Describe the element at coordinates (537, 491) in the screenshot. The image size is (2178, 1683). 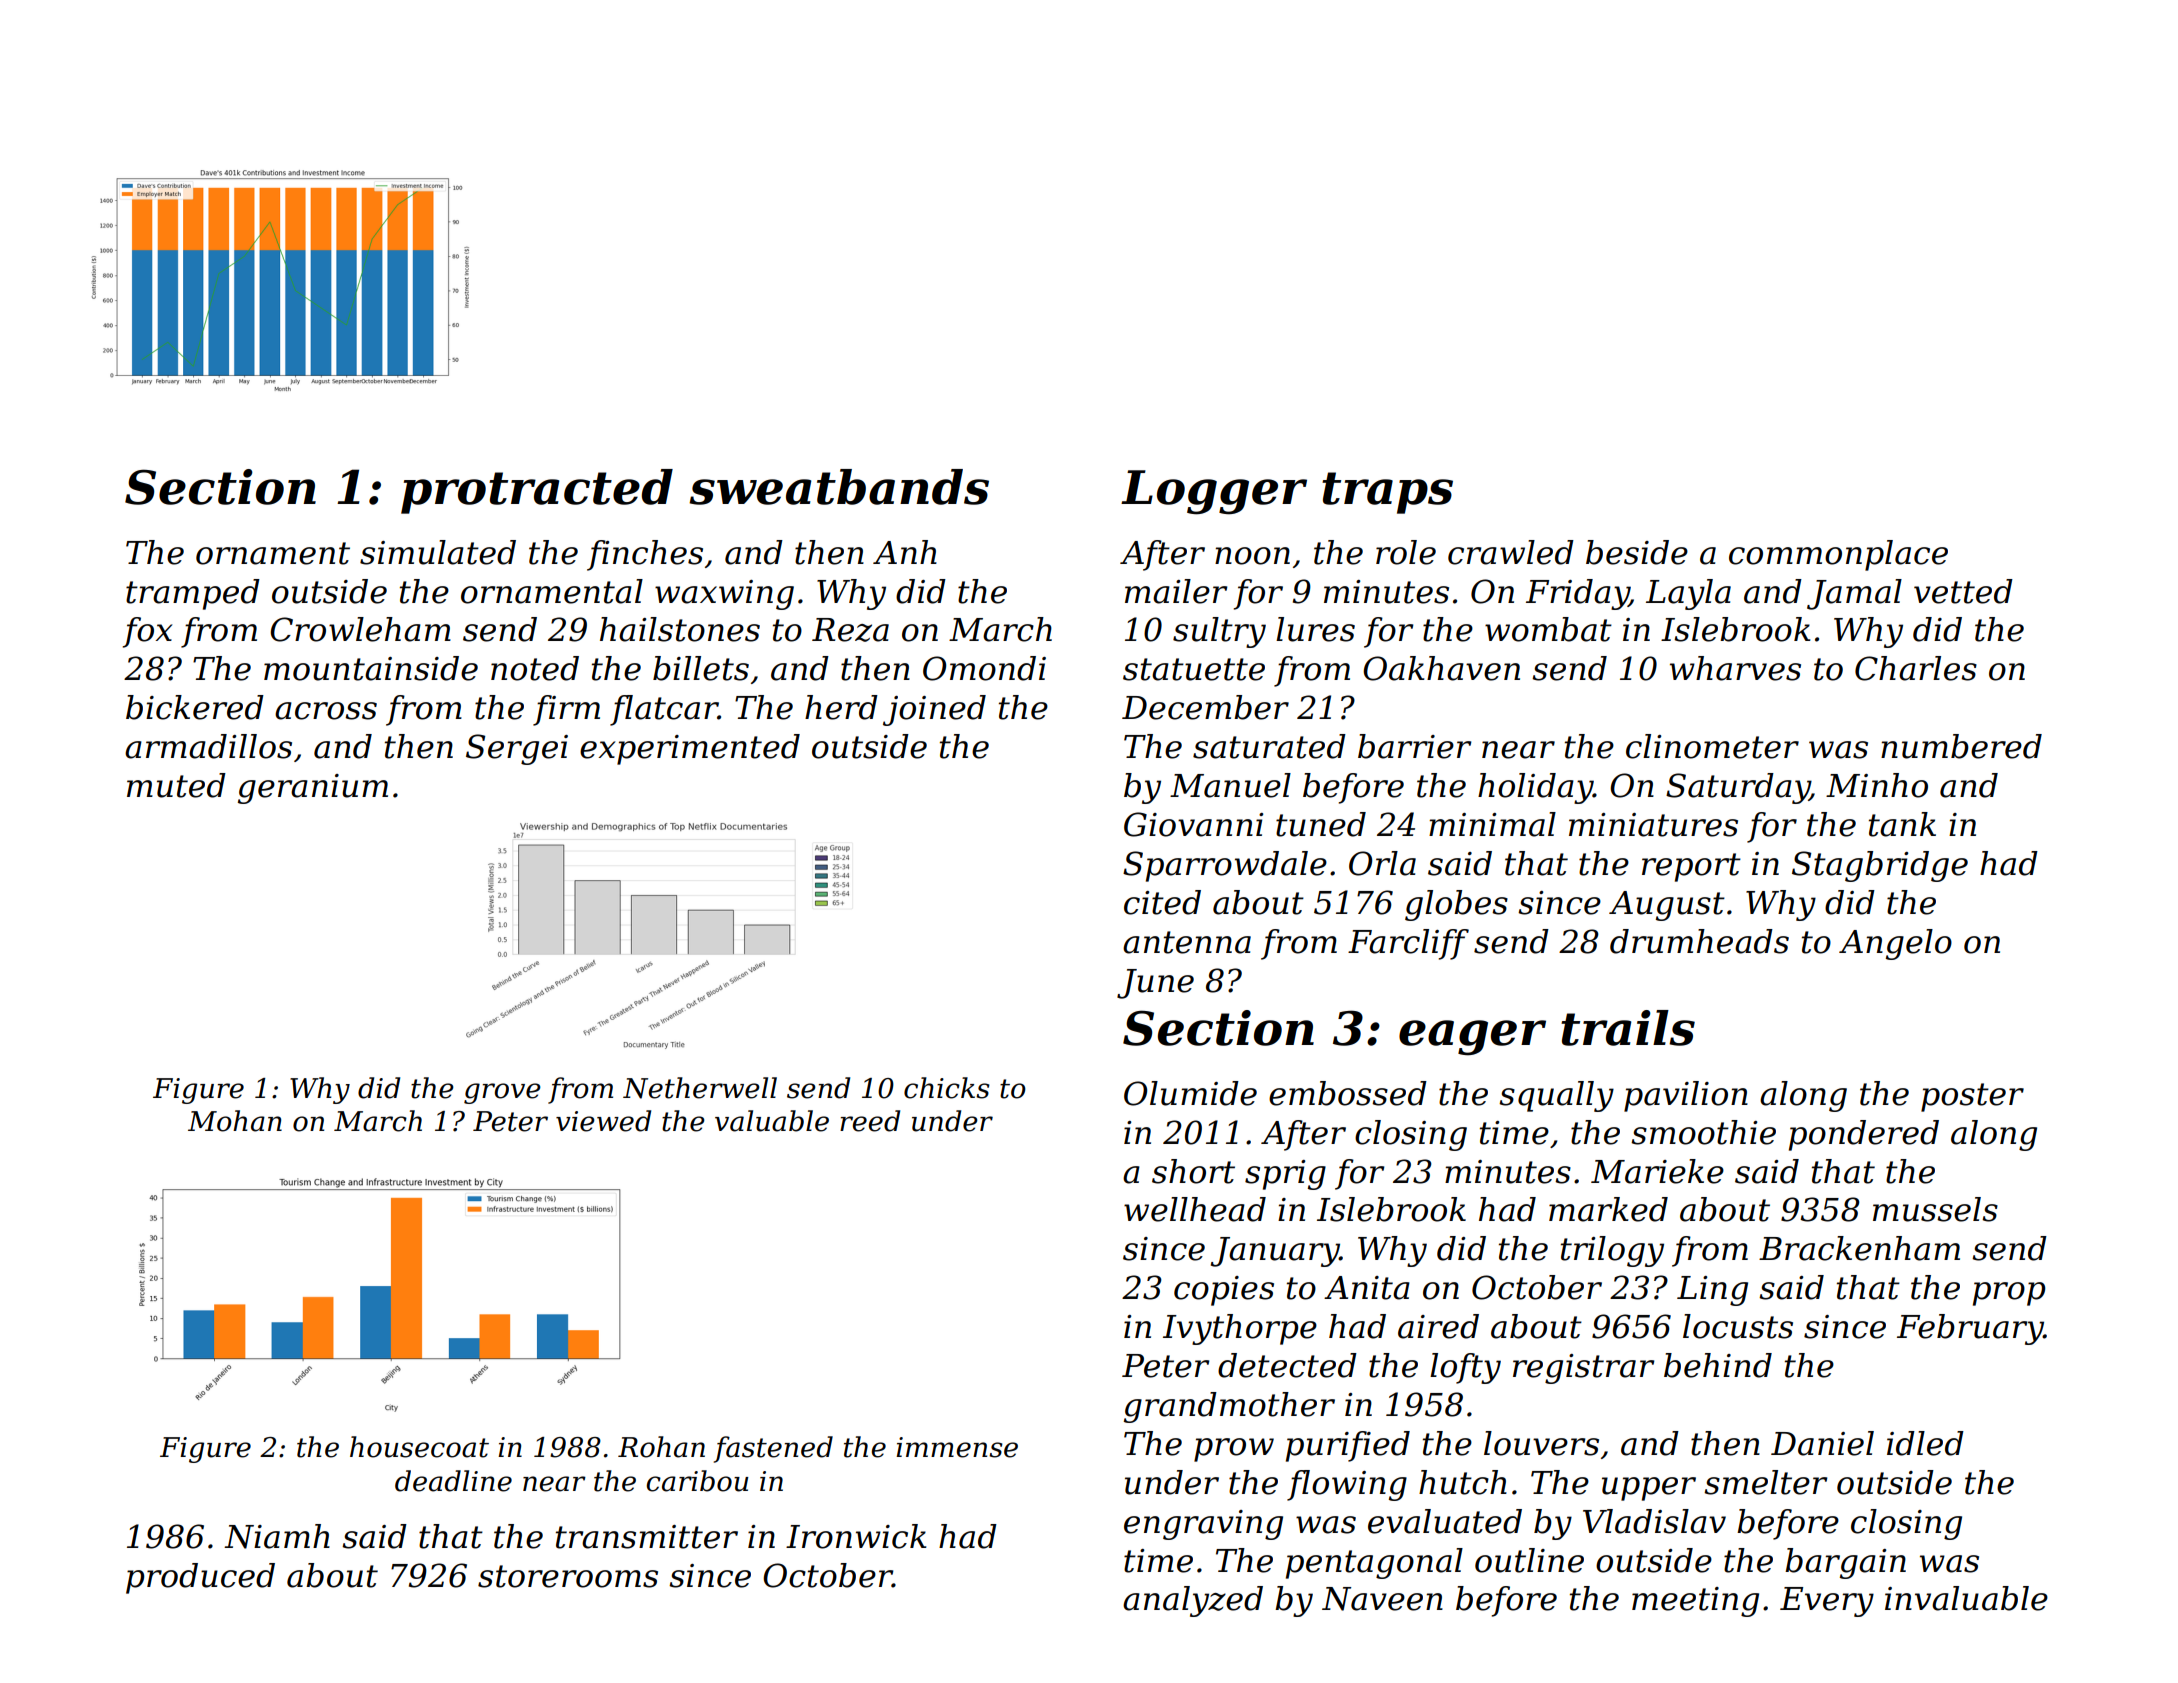
I see `protracted` at that location.
